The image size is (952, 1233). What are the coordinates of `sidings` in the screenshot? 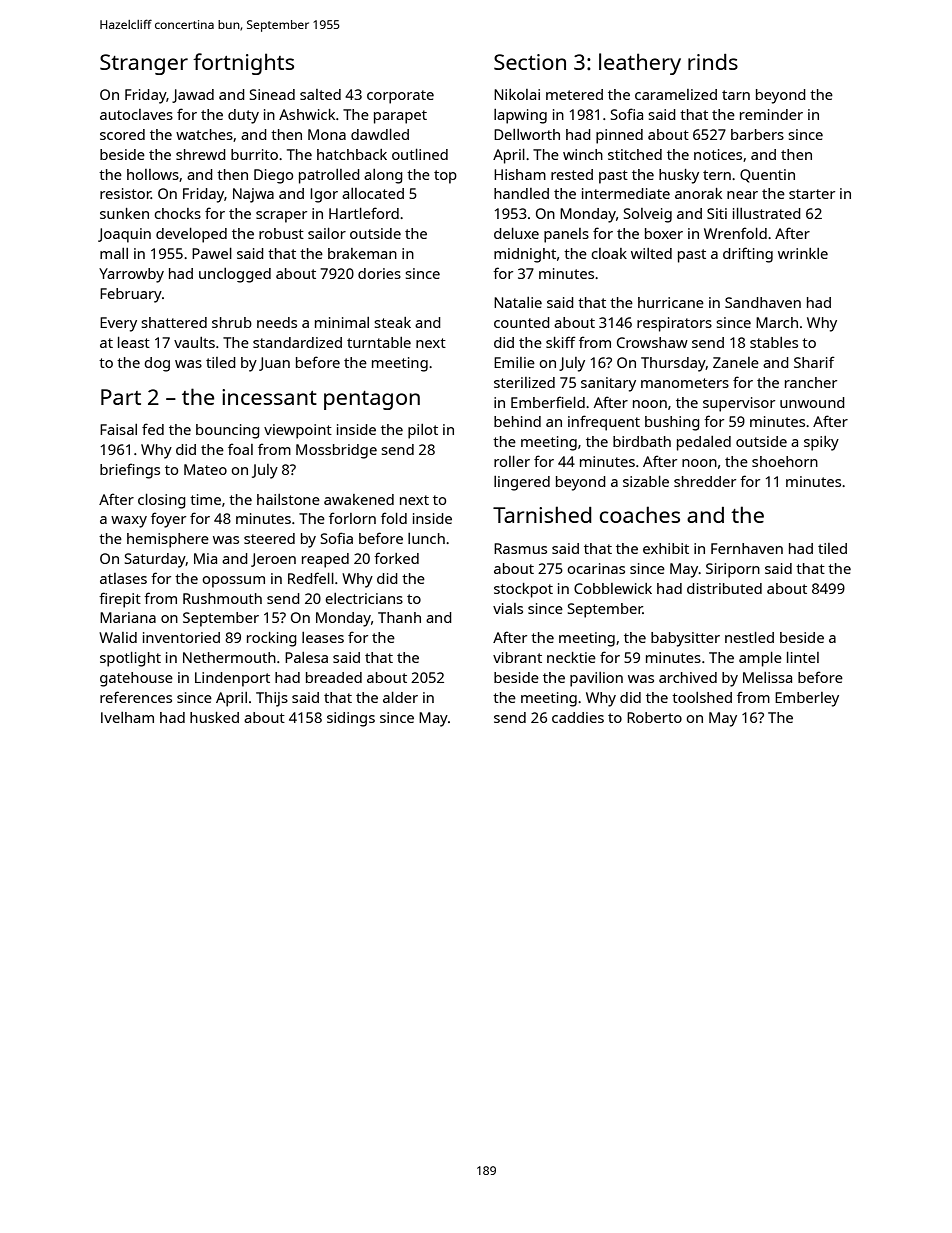 It's located at (351, 719).
